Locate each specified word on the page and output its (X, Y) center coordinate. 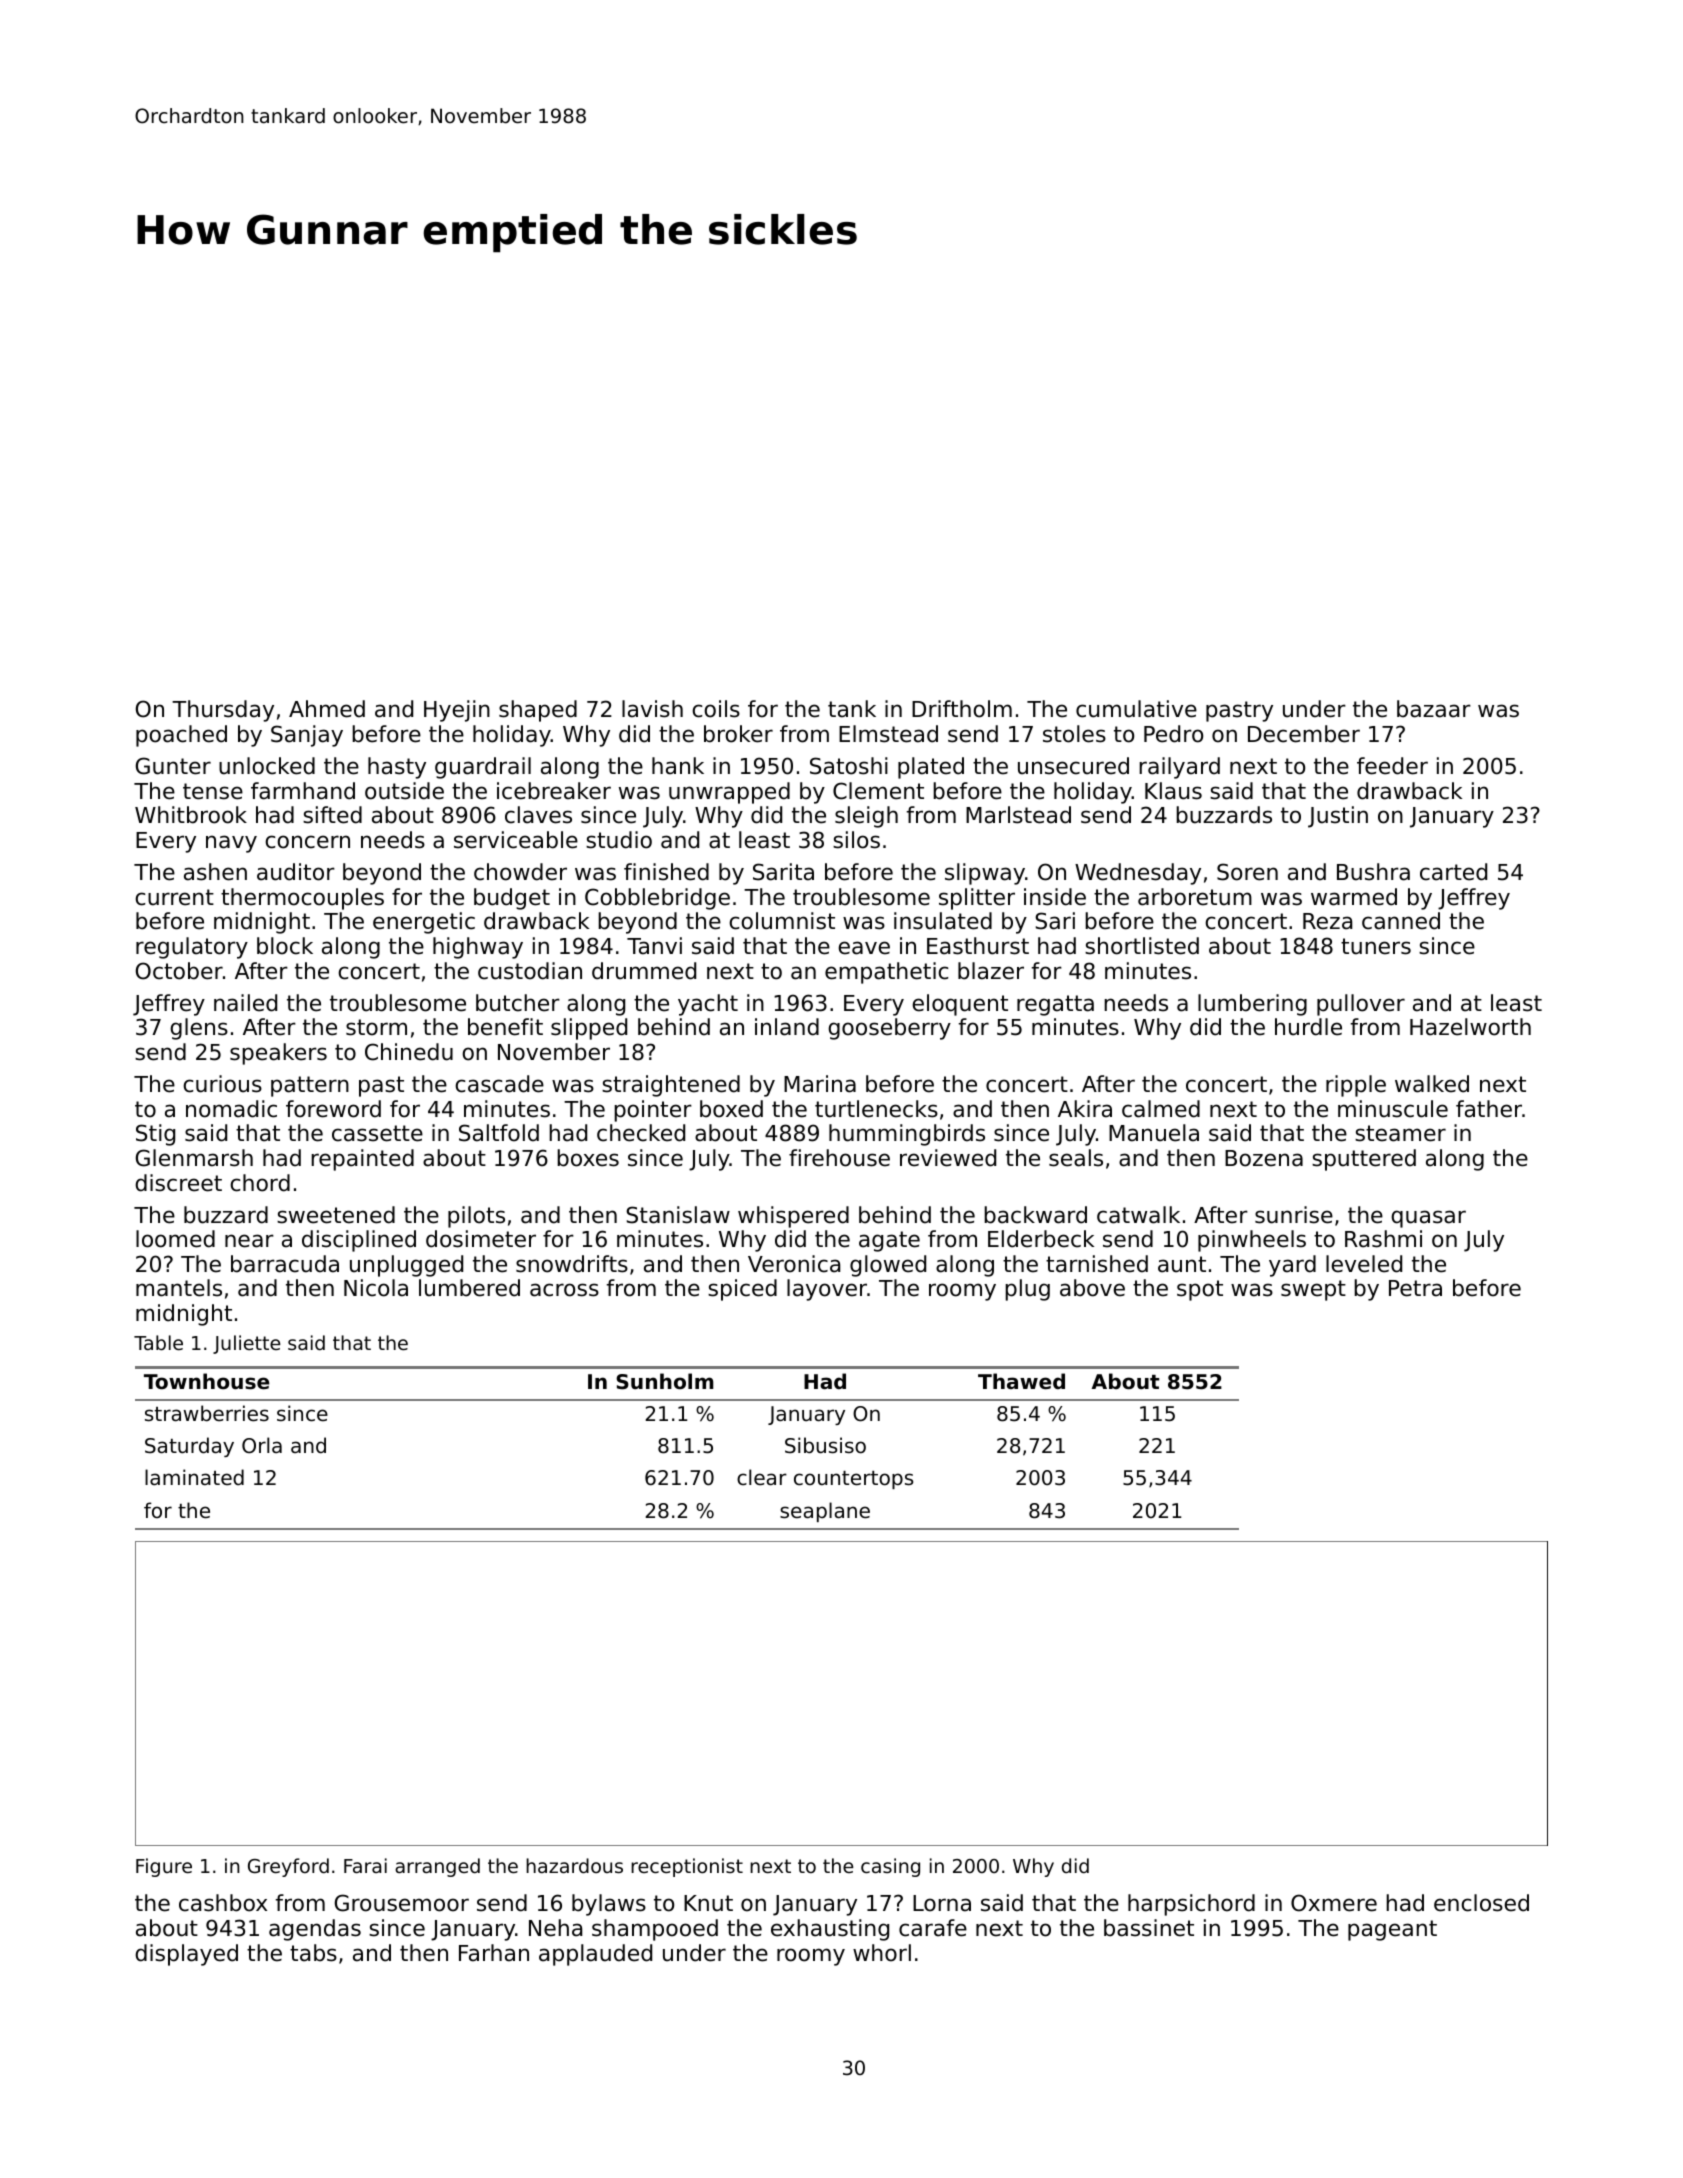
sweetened (336, 1215)
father (1489, 1109)
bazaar (1434, 709)
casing (890, 1867)
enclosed (1481, 1903)
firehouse (839, 1158)
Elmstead (888, 734)
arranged (437, 1867)
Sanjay (307, 736)
